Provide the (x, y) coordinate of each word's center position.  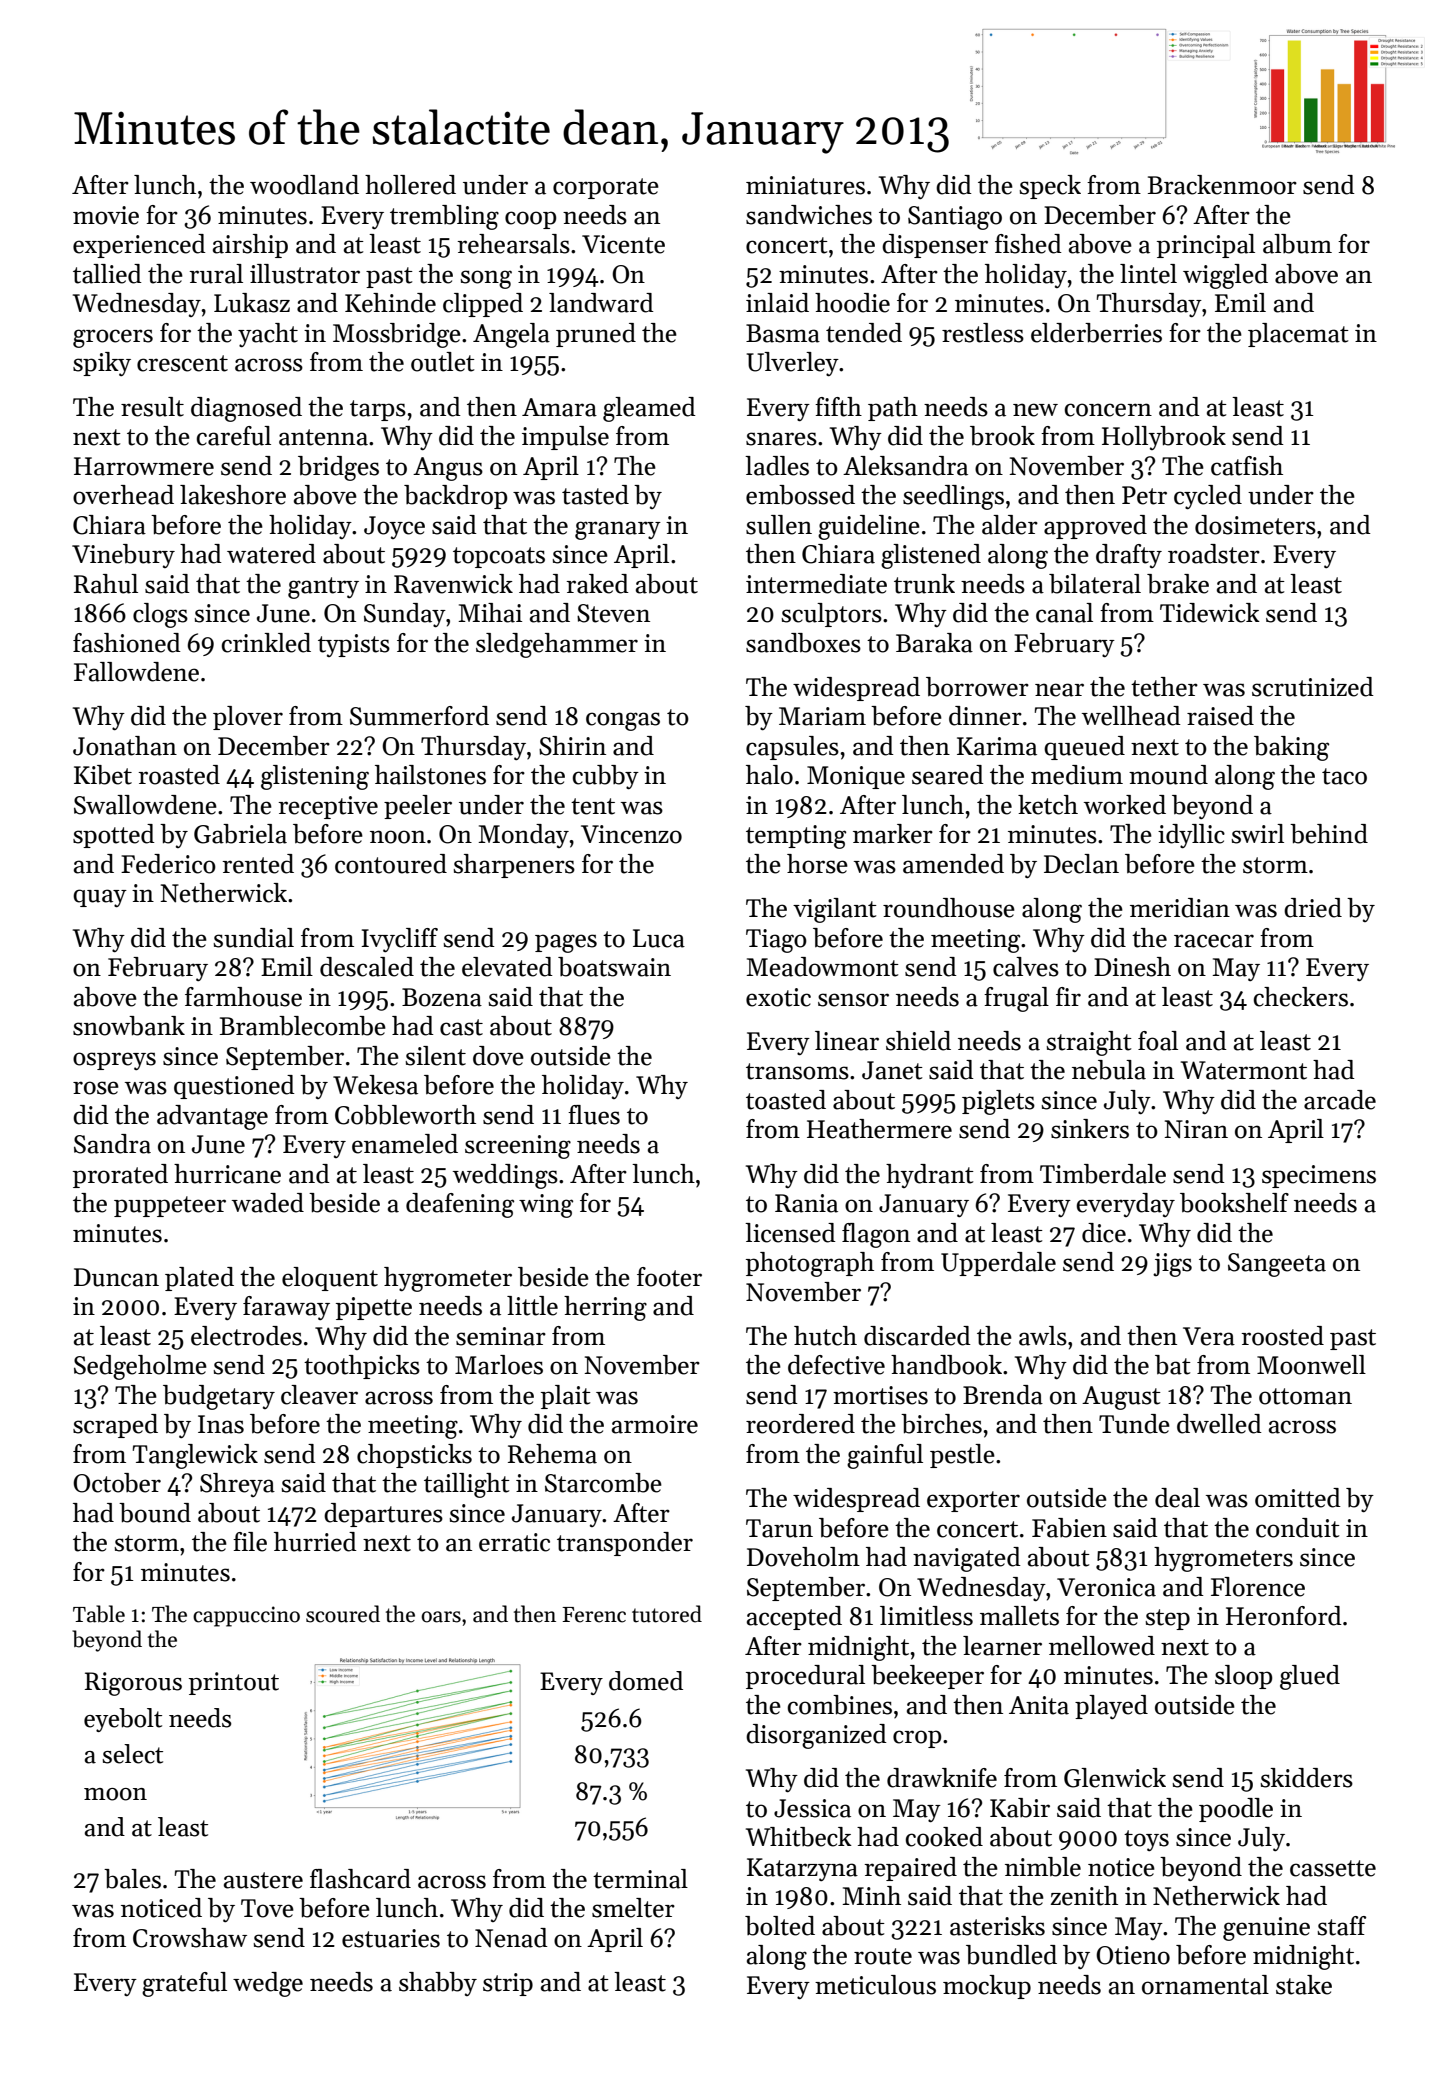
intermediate (816, 584)
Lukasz (252, 303)
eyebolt (123, 1720)
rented (258, 864)
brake (1178, 584)
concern (1108, 410)
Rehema (552, 1454)
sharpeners (514, 866)
